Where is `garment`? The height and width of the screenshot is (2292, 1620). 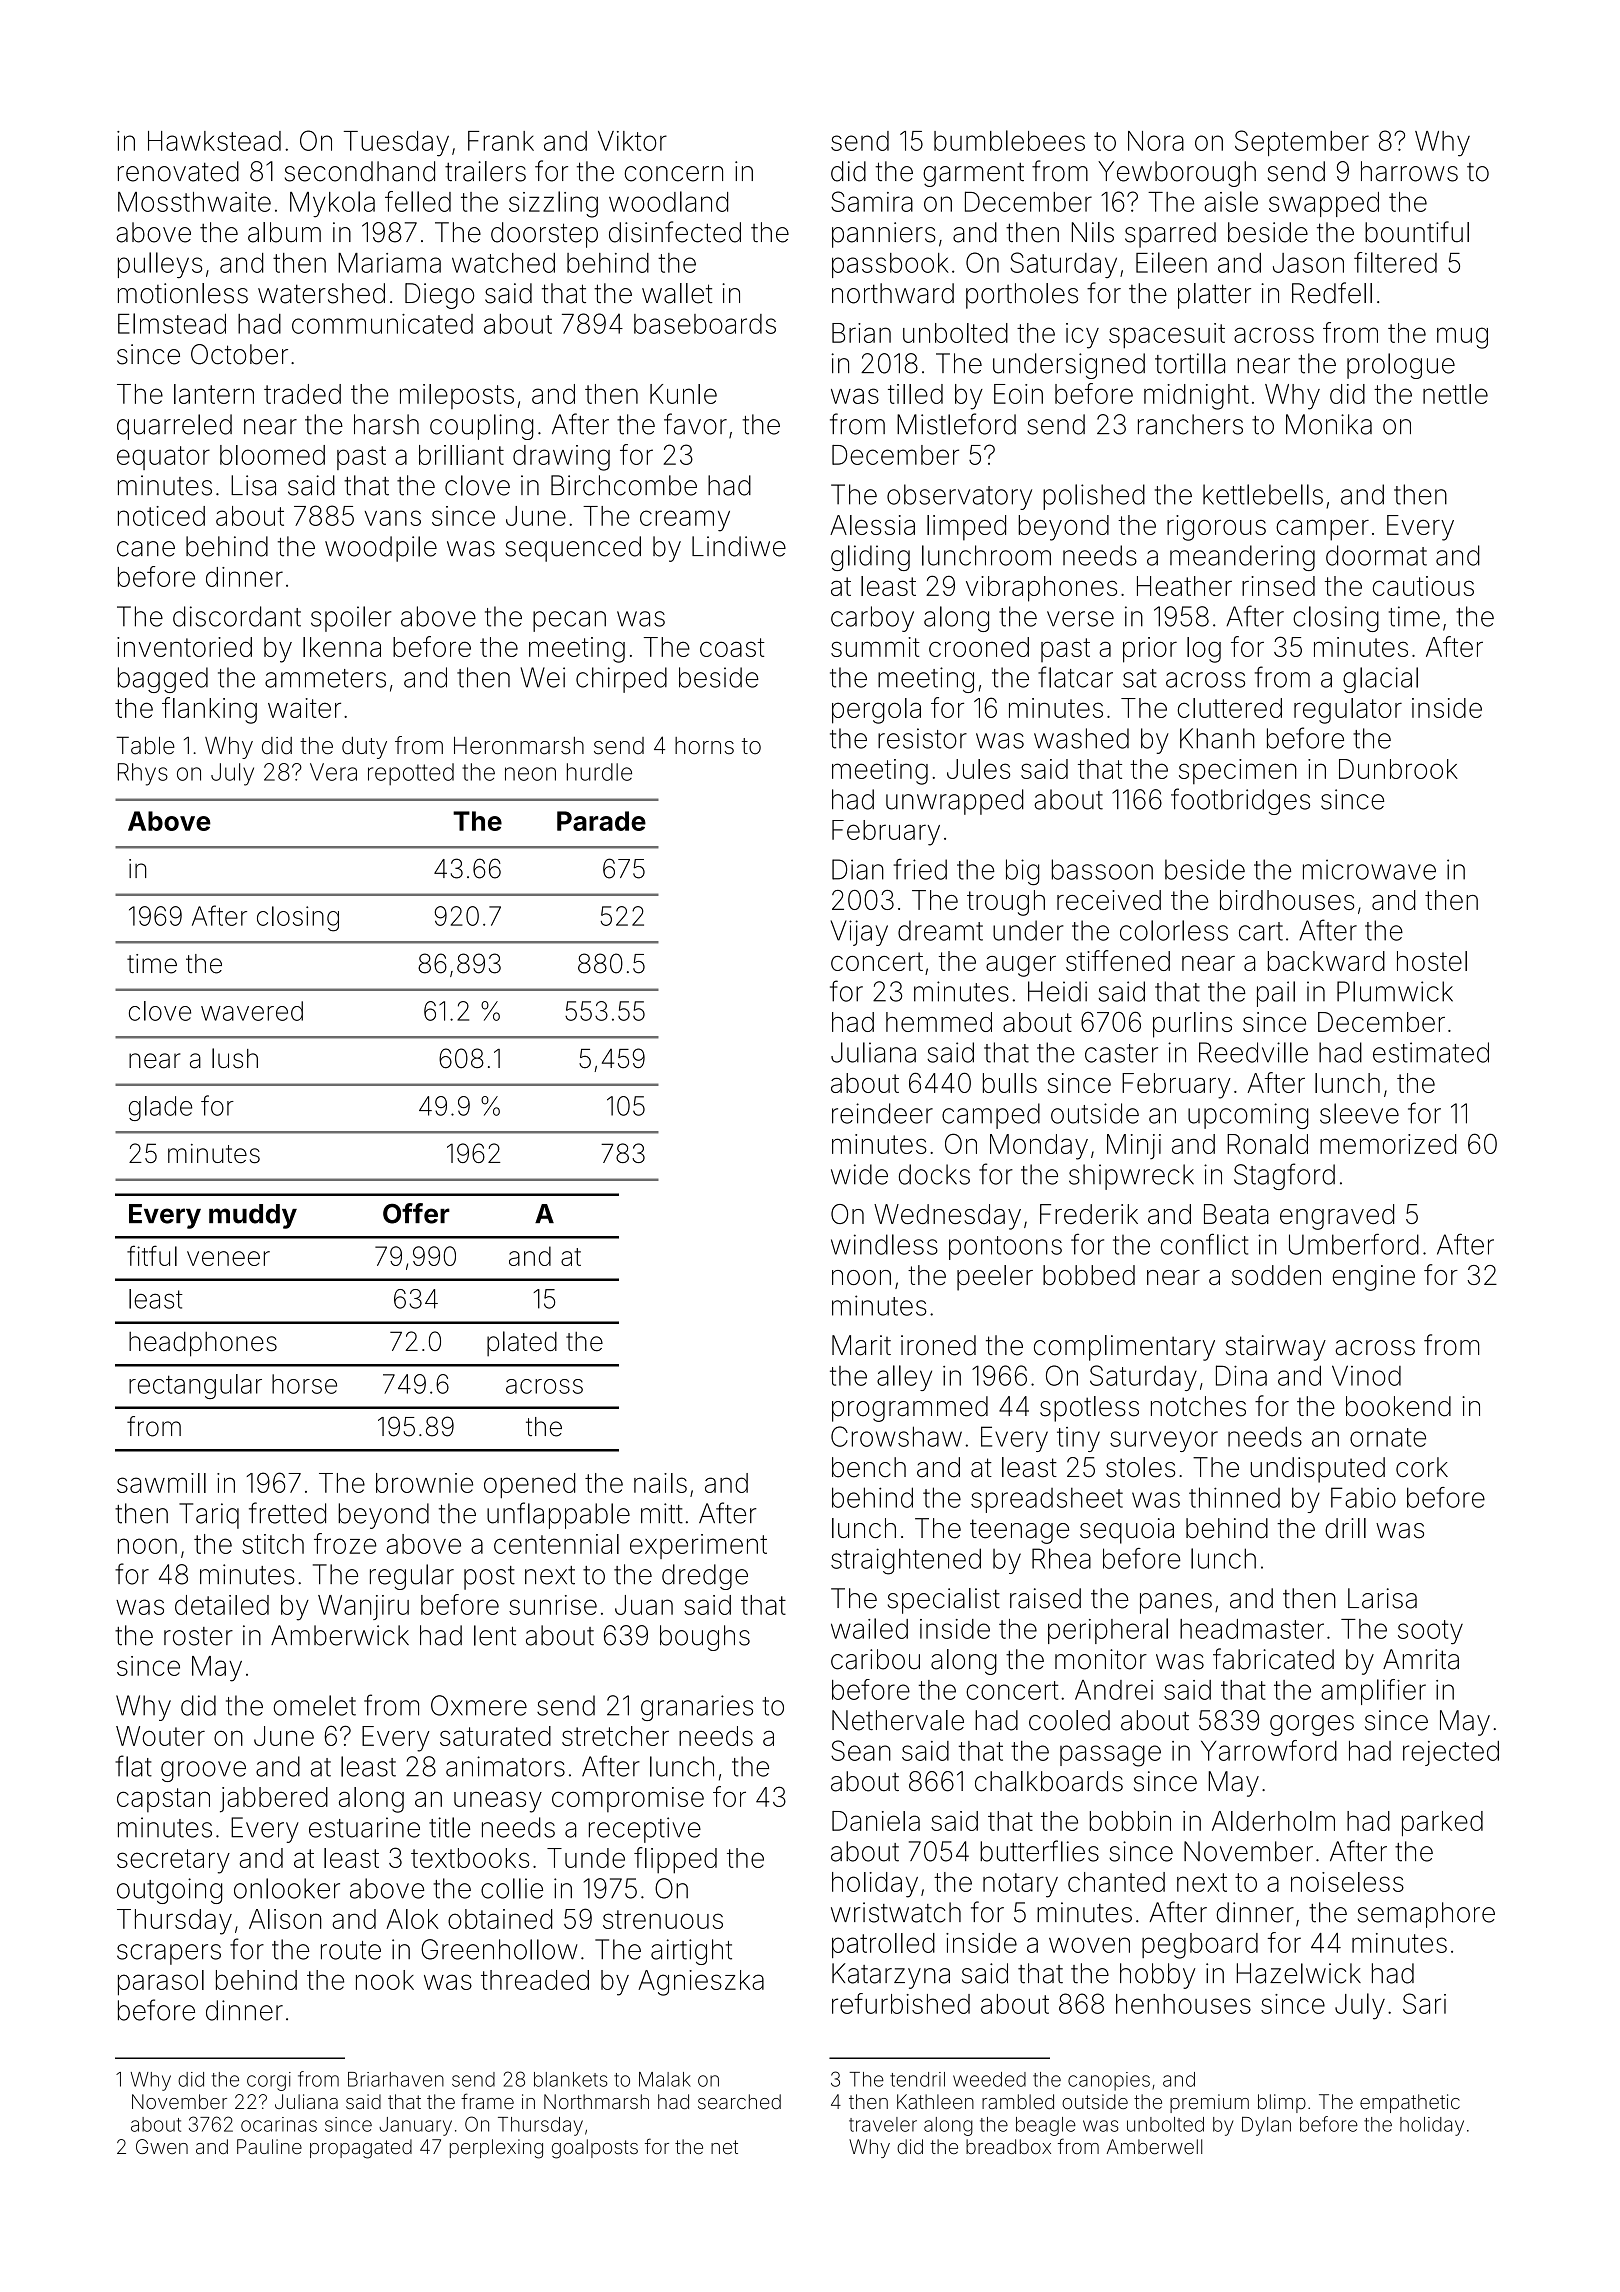 garment is located at coordinates (973, 174).
